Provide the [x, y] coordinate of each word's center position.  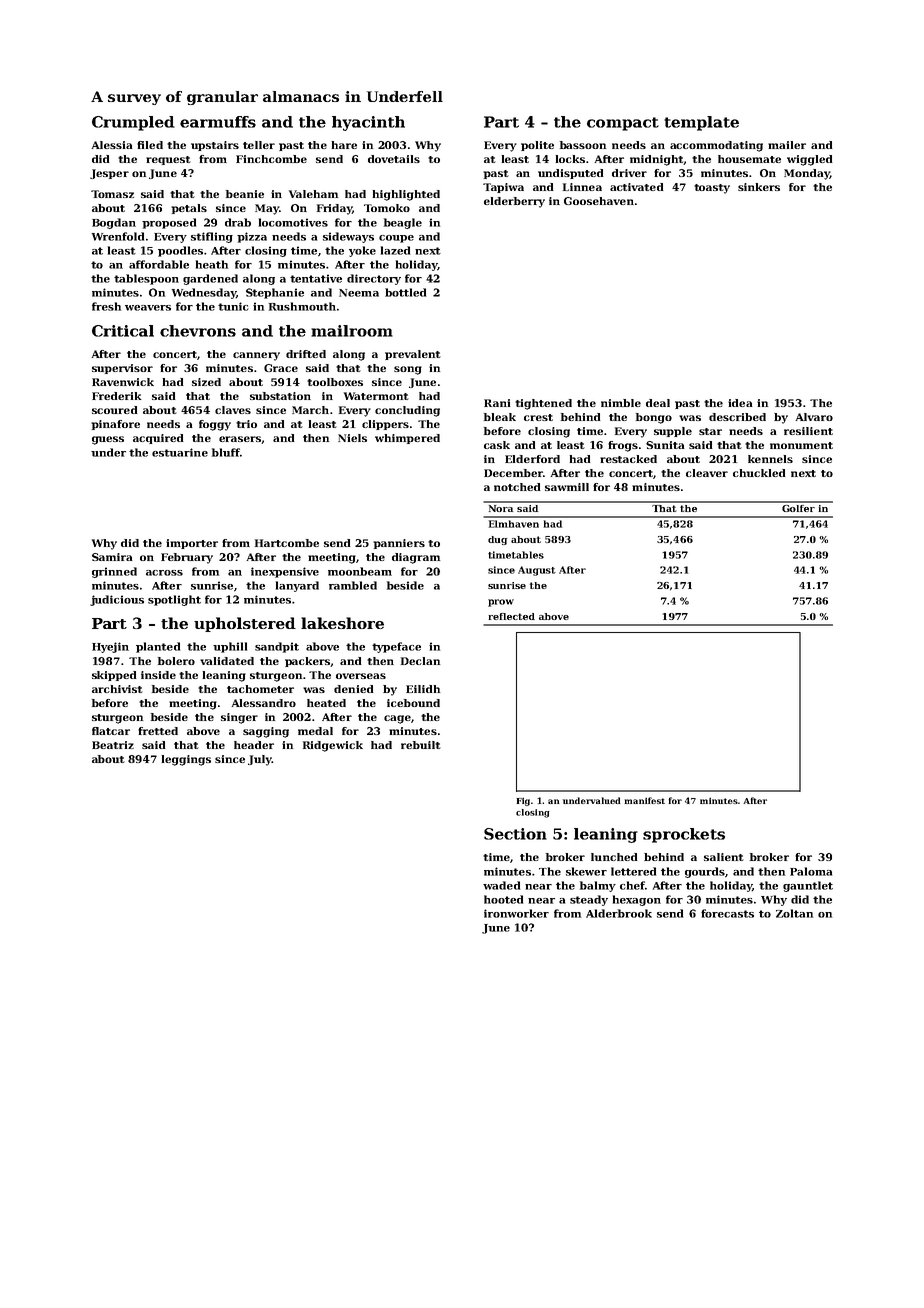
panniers [399, 544]
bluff [226, 452]
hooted [503, 899]
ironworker [516, 913]
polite [537, 146]
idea [740, 403]
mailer [787, 145]
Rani [497, 403]
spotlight [174, 600]
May [267, 209]
